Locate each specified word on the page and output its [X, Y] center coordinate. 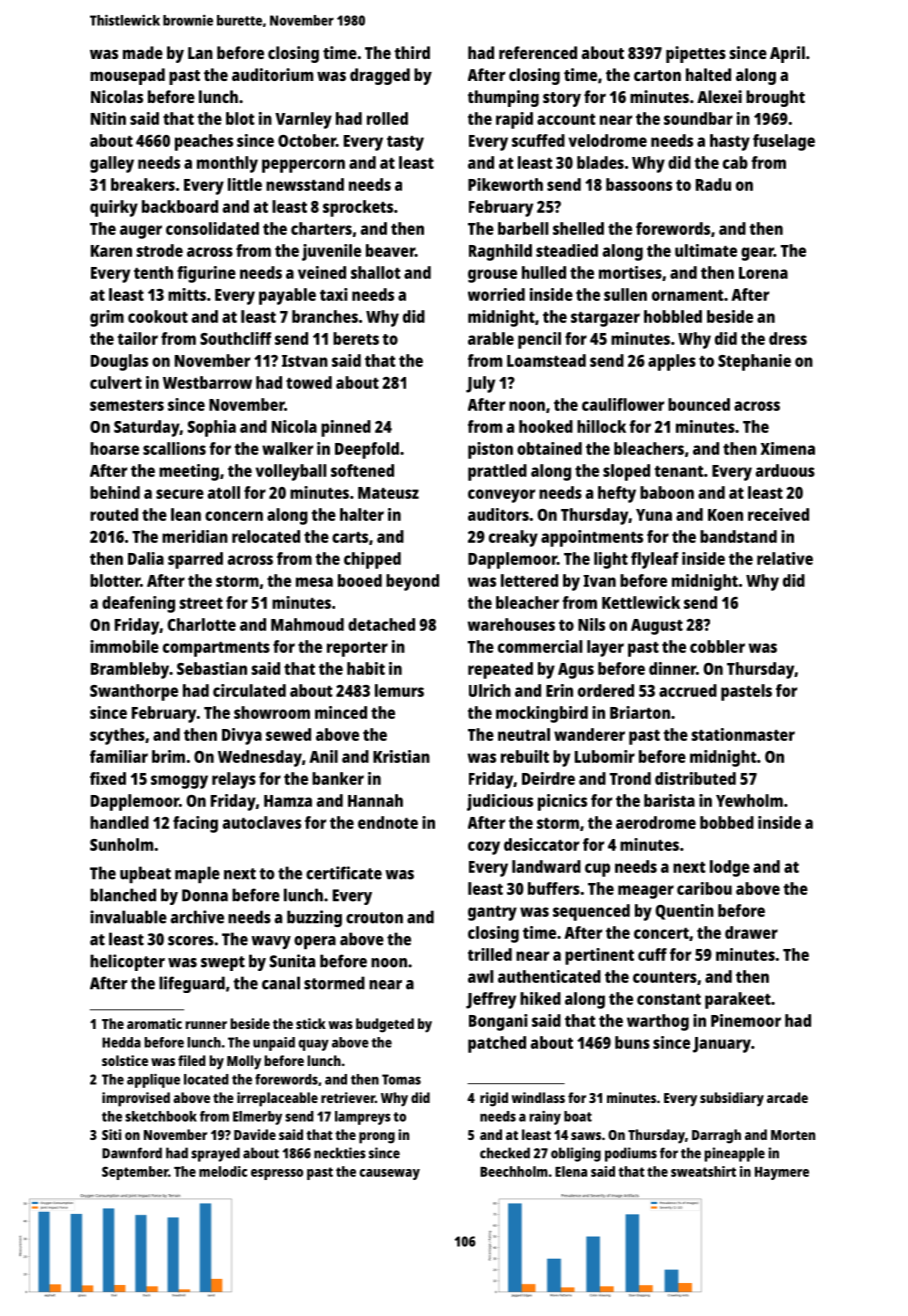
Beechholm [514, 1171]
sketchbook [161, 1116]
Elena [571, 1171]
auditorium [272, 74]
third [412, 52]
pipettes [696, 54]
